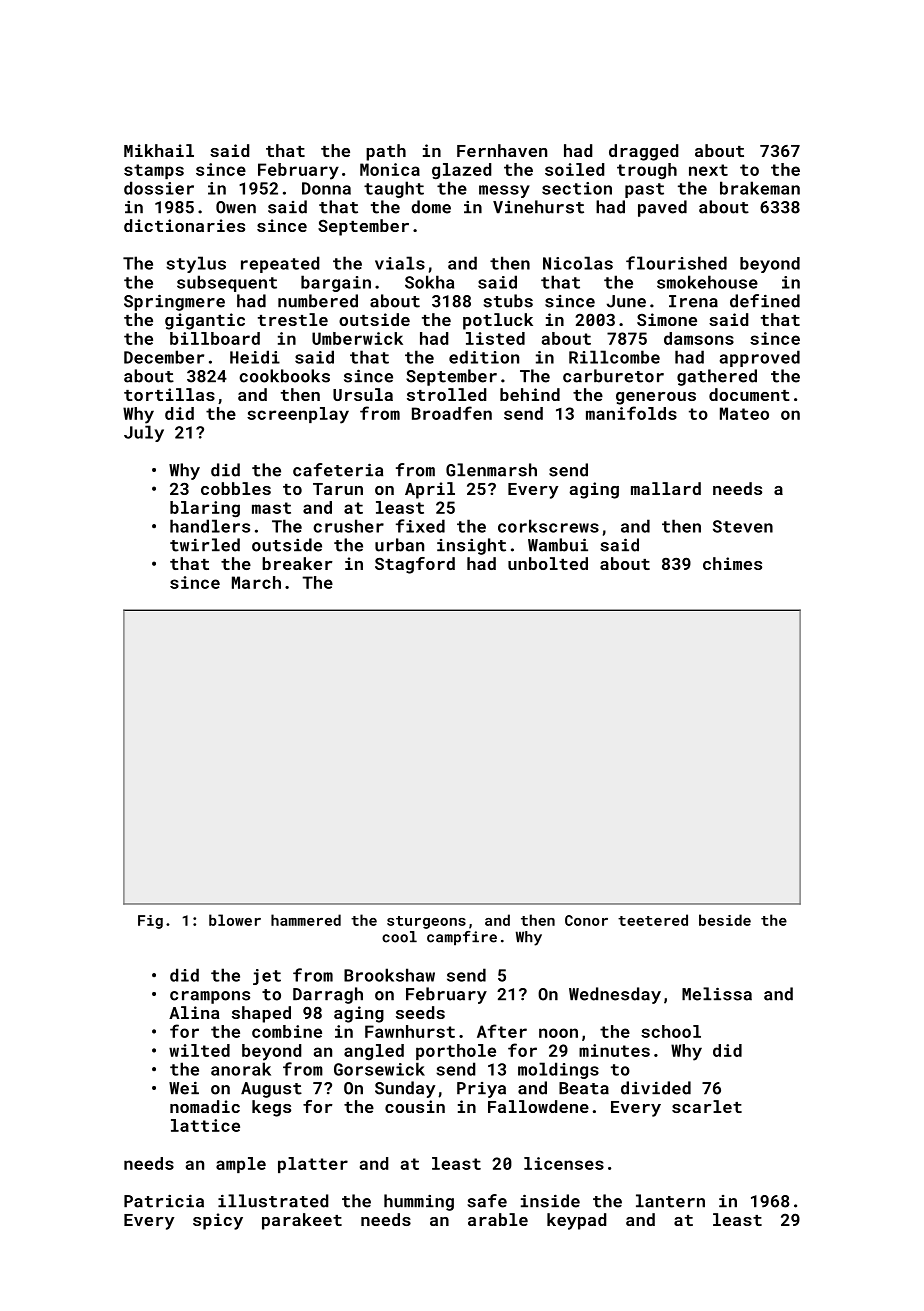 The image size is (924, 1311). What do you see at coordinates (236, 488) in the screenshot?
I see `cobbles` at bounding box center [236, 488].
